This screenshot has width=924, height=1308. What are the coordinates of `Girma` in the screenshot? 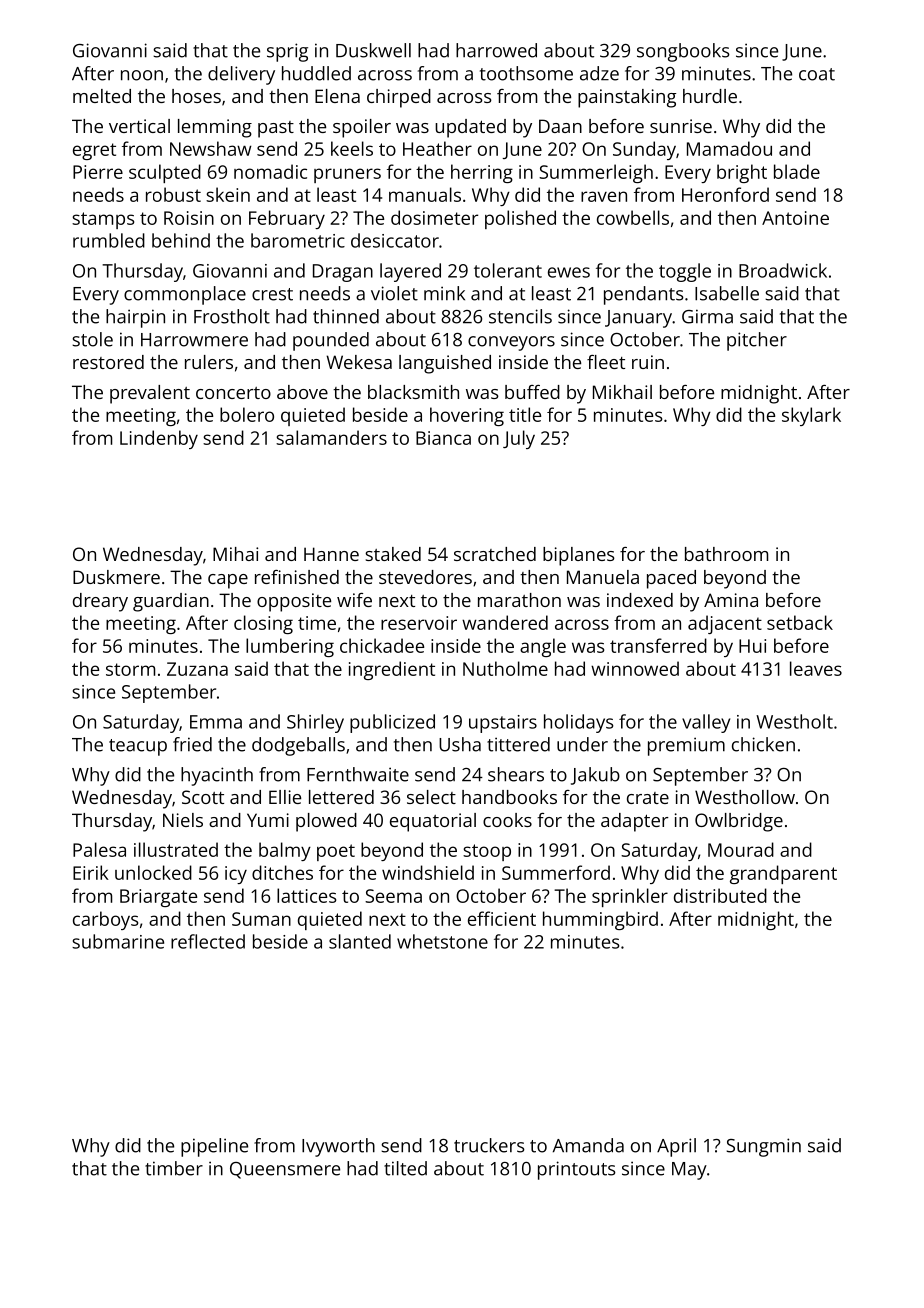 It's located at (707, 316).
